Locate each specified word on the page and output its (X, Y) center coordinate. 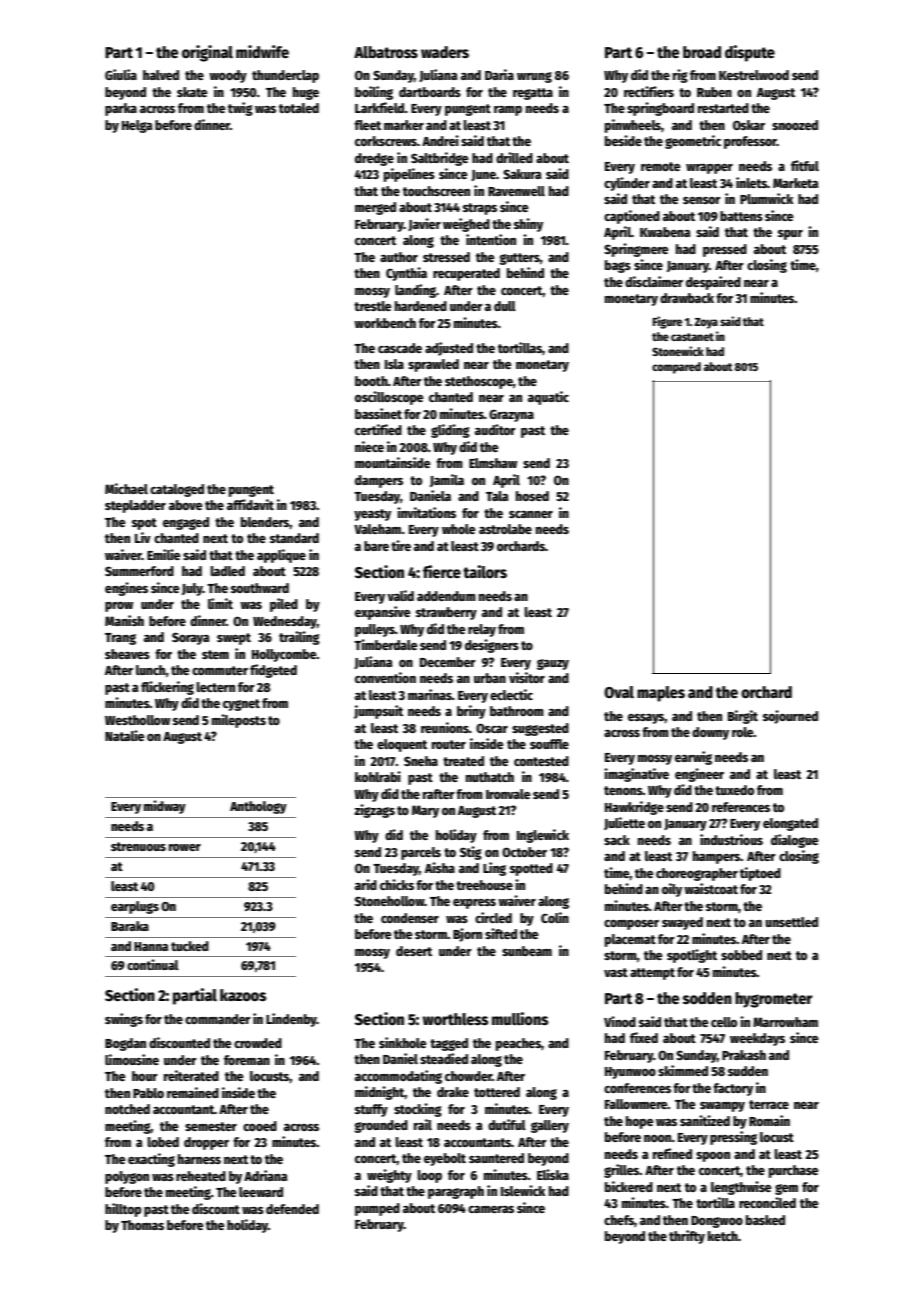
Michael (126, 488)
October (524, 852)
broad (702, 52)
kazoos (243, 995)
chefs (619, 1220)
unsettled (791, 922)
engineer (699, 775)
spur (790, 235)
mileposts (239, 721)
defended (292, 1209)
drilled (514, 157)
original (207, 53)
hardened (421, 306)
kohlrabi (378, 776)
